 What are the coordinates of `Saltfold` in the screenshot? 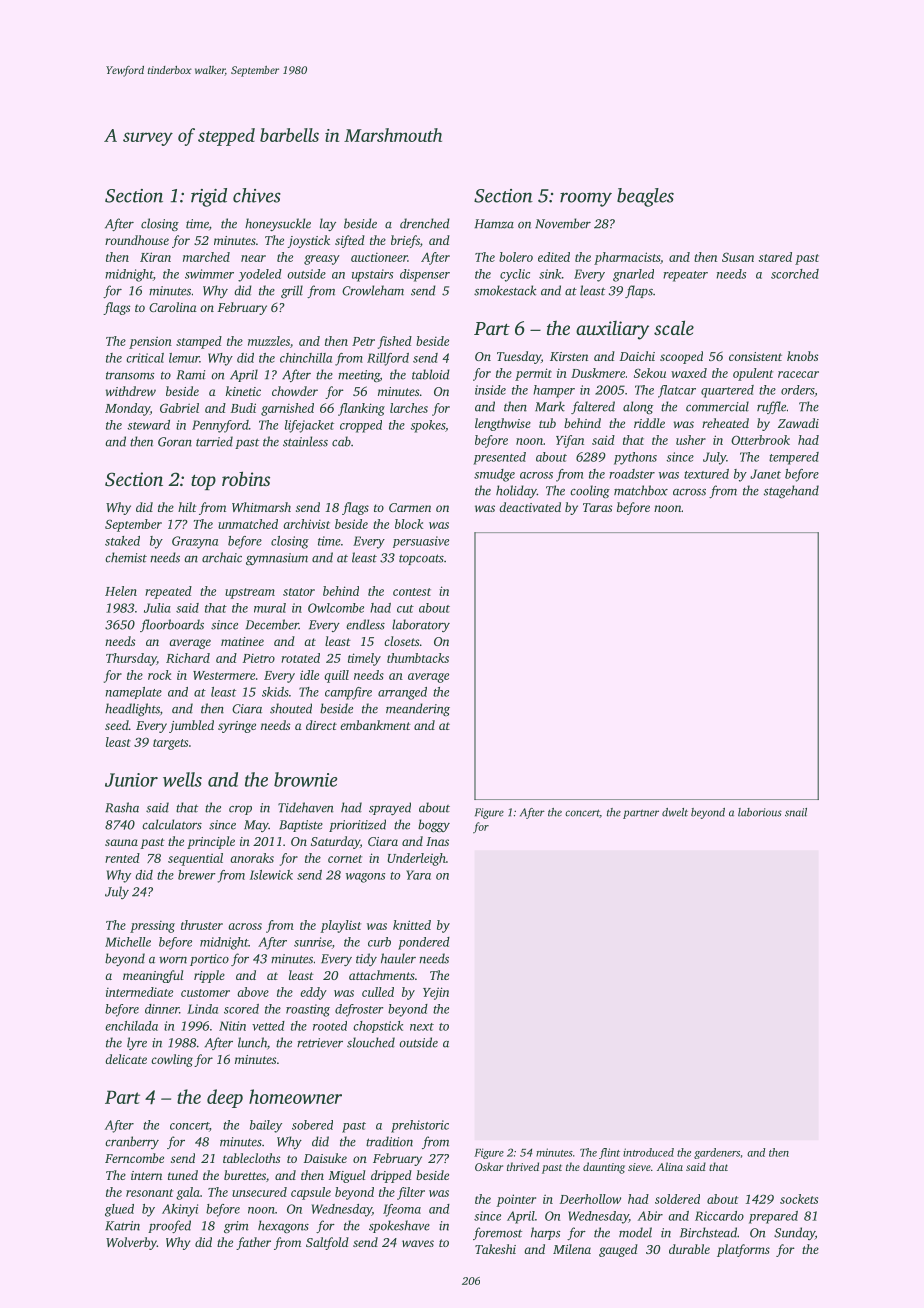 It's located at (327, 1243).
